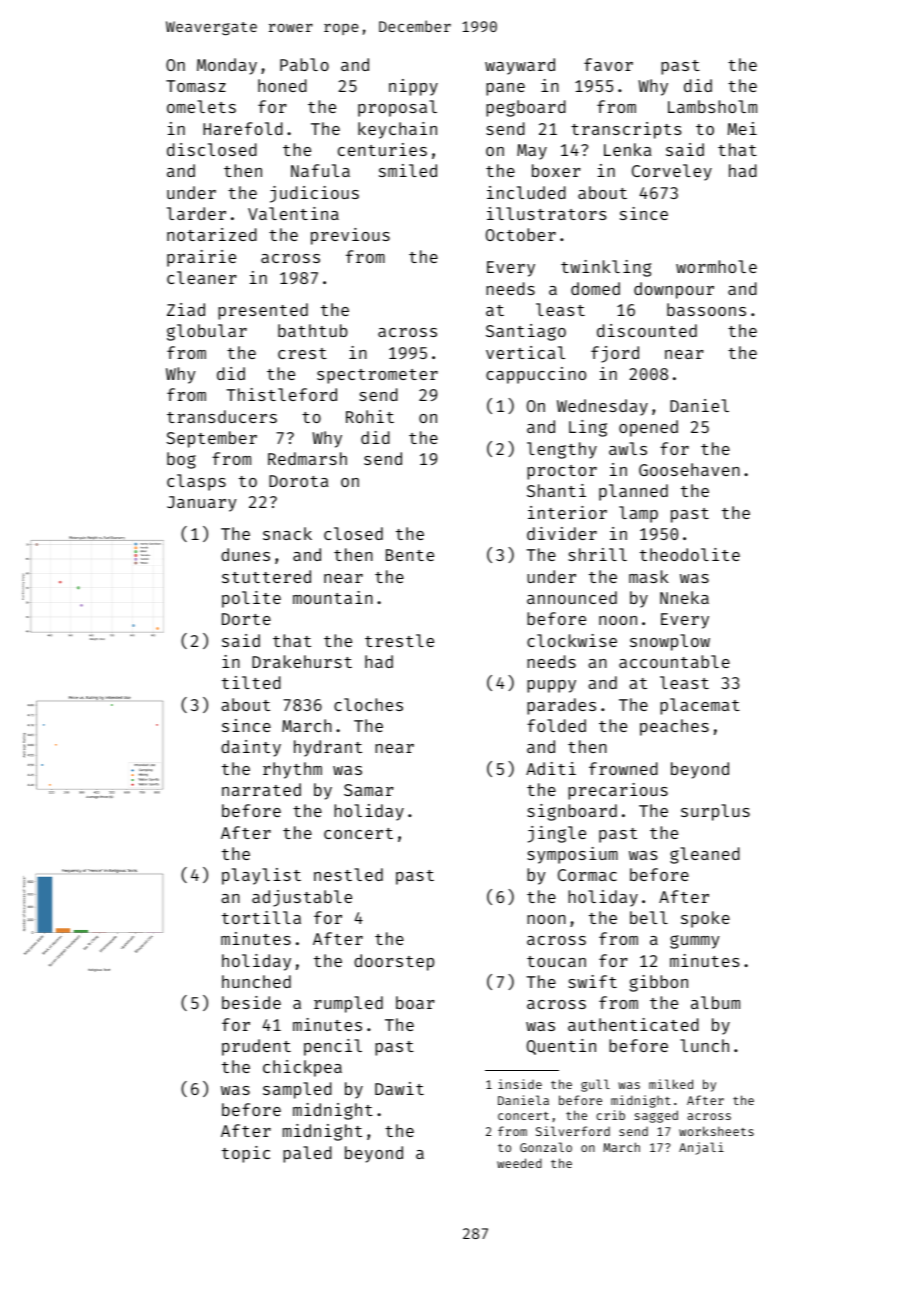 The height and width of the screenshot is (1311, 924). I want to click on prudent, so click(256, 1047).
